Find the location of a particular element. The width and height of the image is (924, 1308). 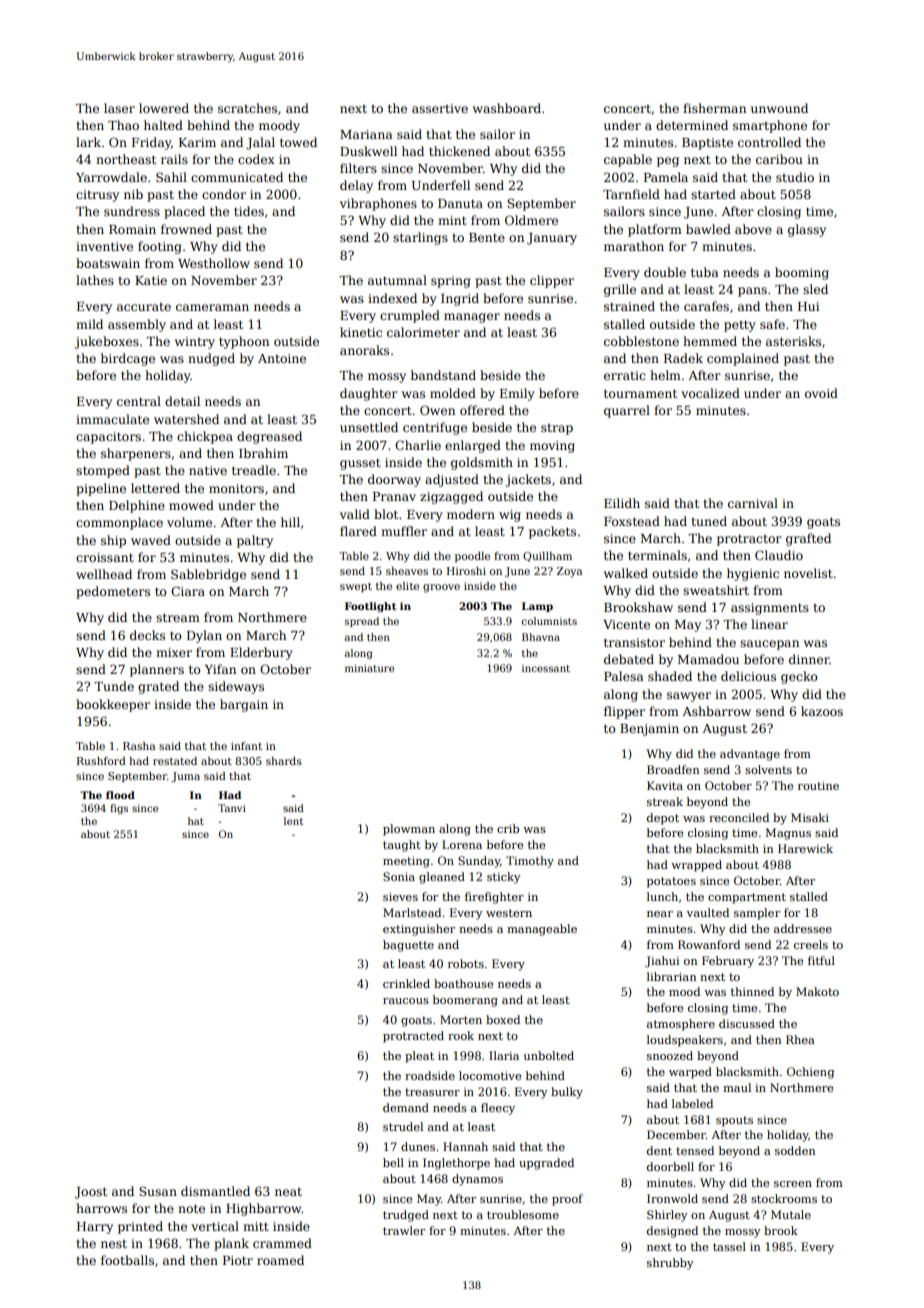

neat is located at coordinates (288, 1192).
